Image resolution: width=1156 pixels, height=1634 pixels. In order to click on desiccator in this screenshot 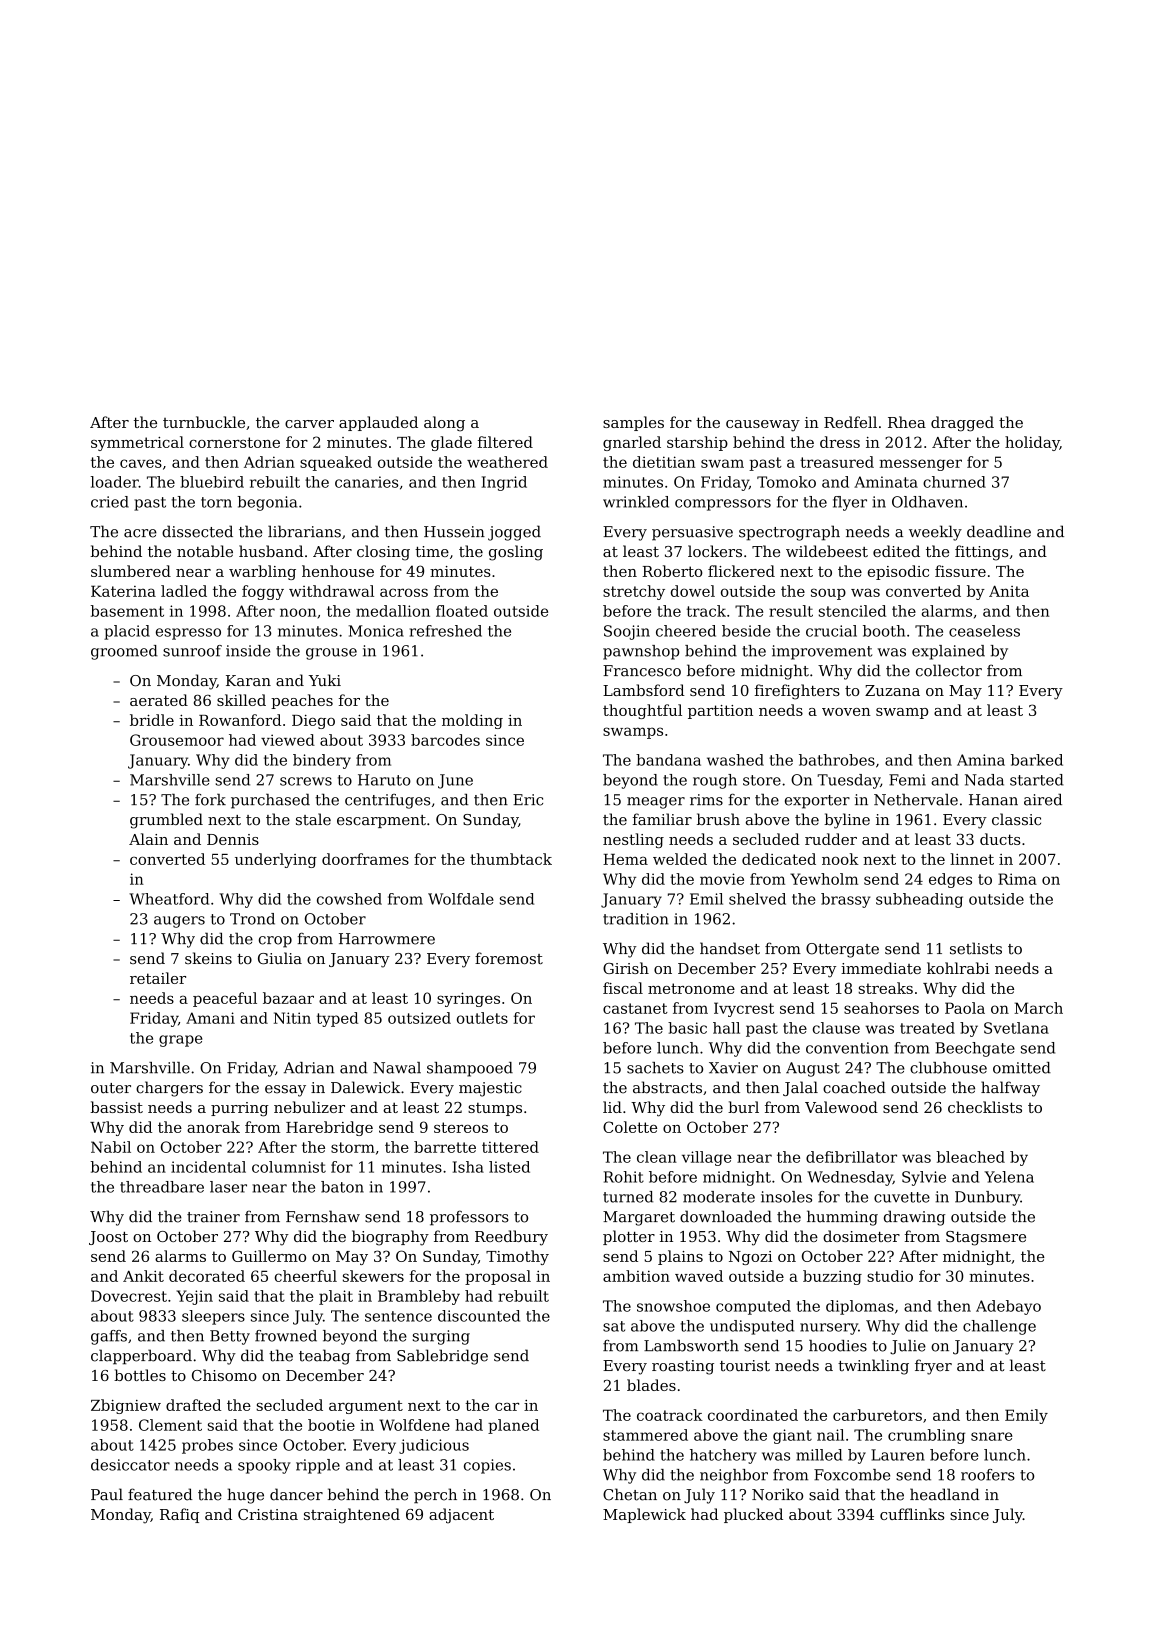, I will do `click(130, 1465)`.
